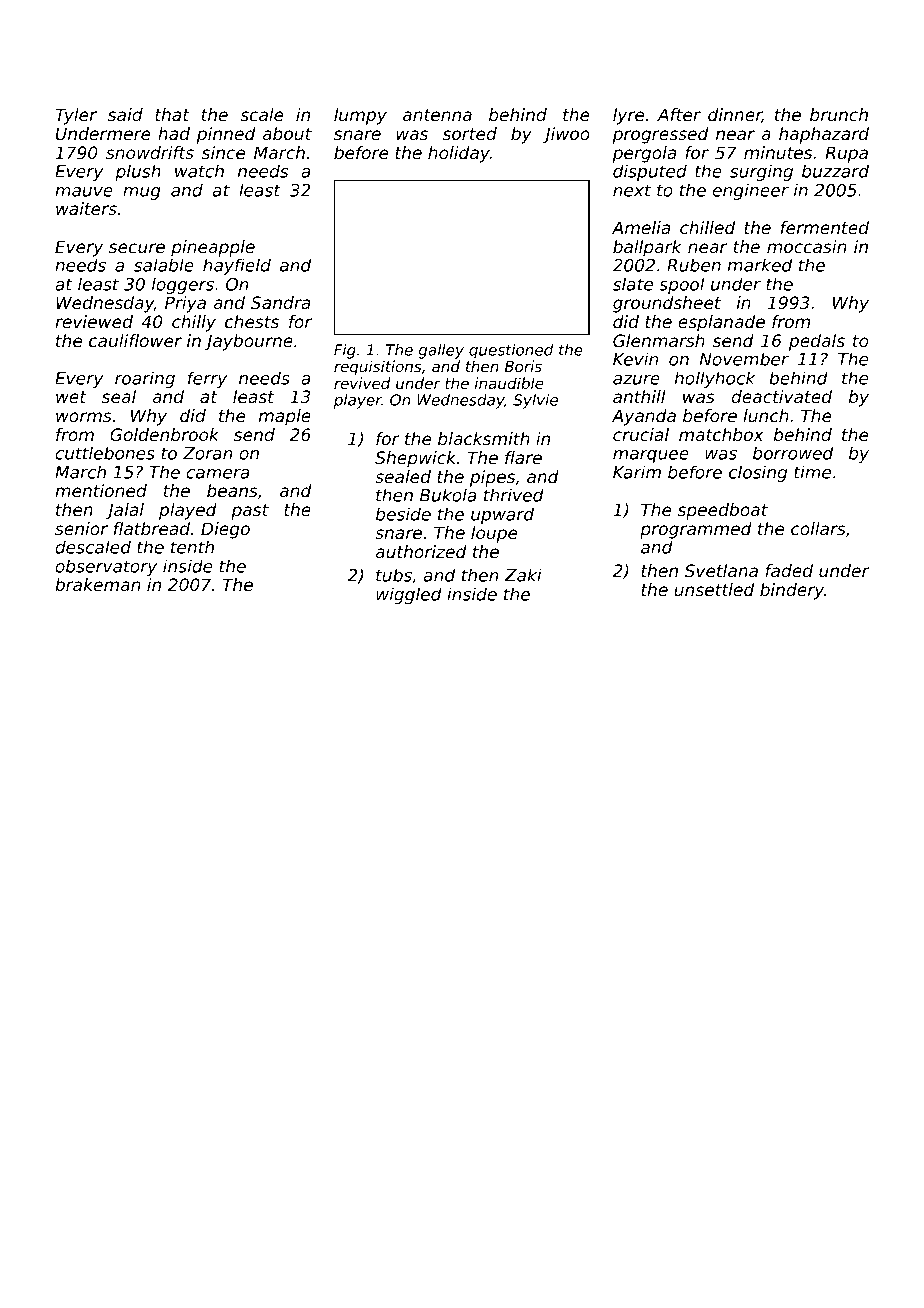 The width and height of the page is (924, 1308). Describe the element at coordinates (208, 453) in the page. I see `Zoran` at that location.
